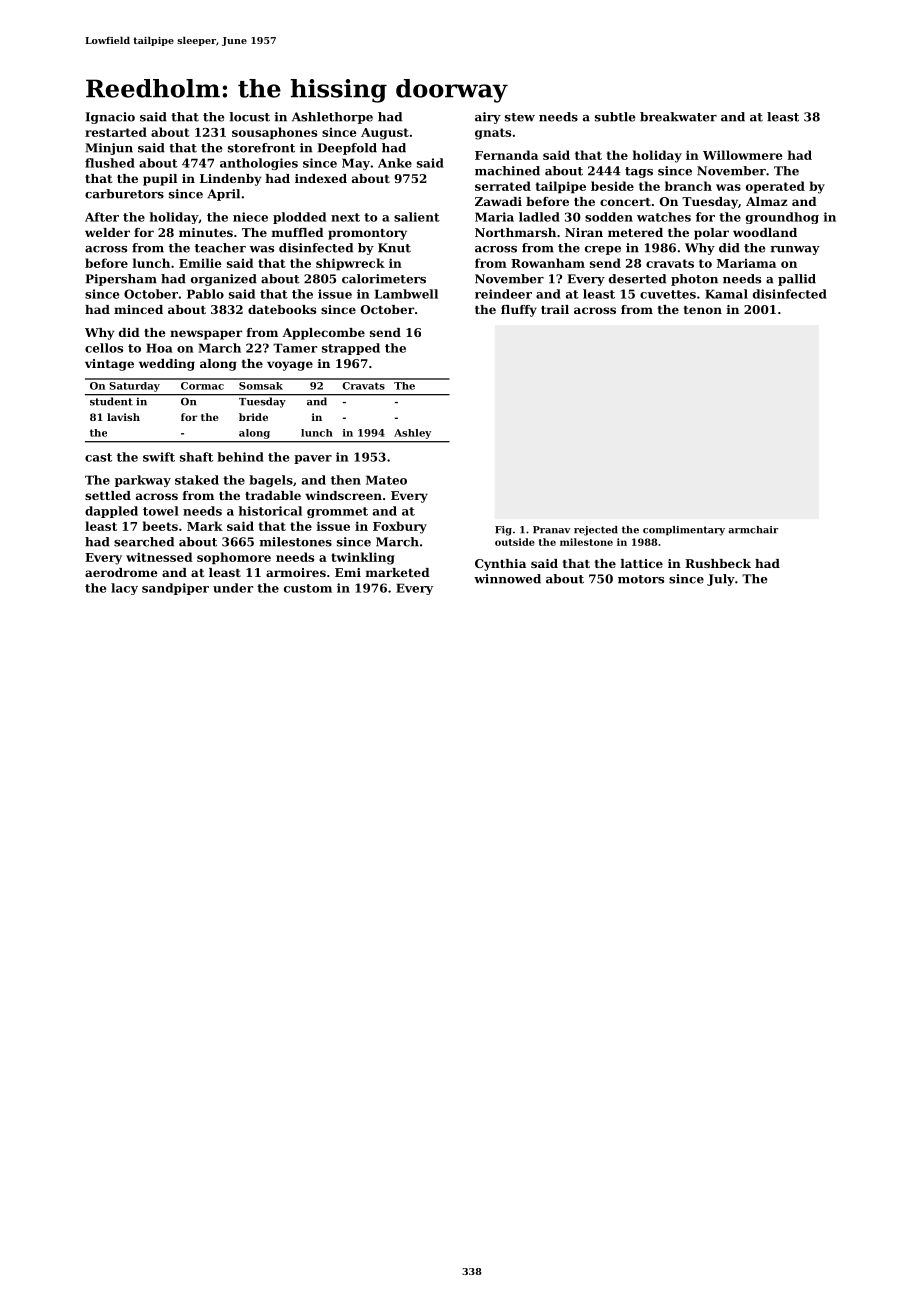  What do you see at coordinates (743, 155) in the screenshot?
I see `Willowmere` at bounding box center [743, 155].
